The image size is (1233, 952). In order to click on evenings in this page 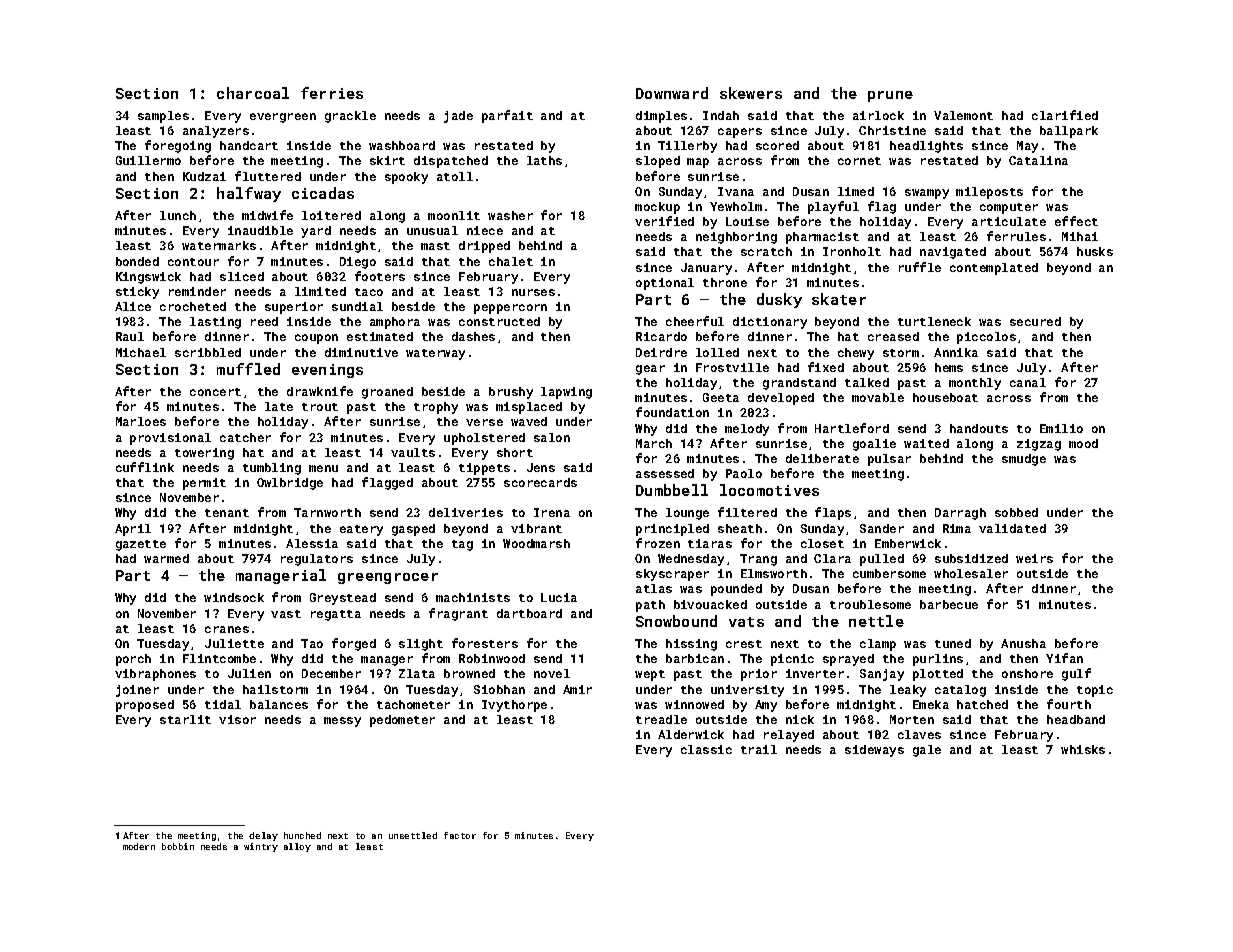, I will do `click(327, 371)`.
